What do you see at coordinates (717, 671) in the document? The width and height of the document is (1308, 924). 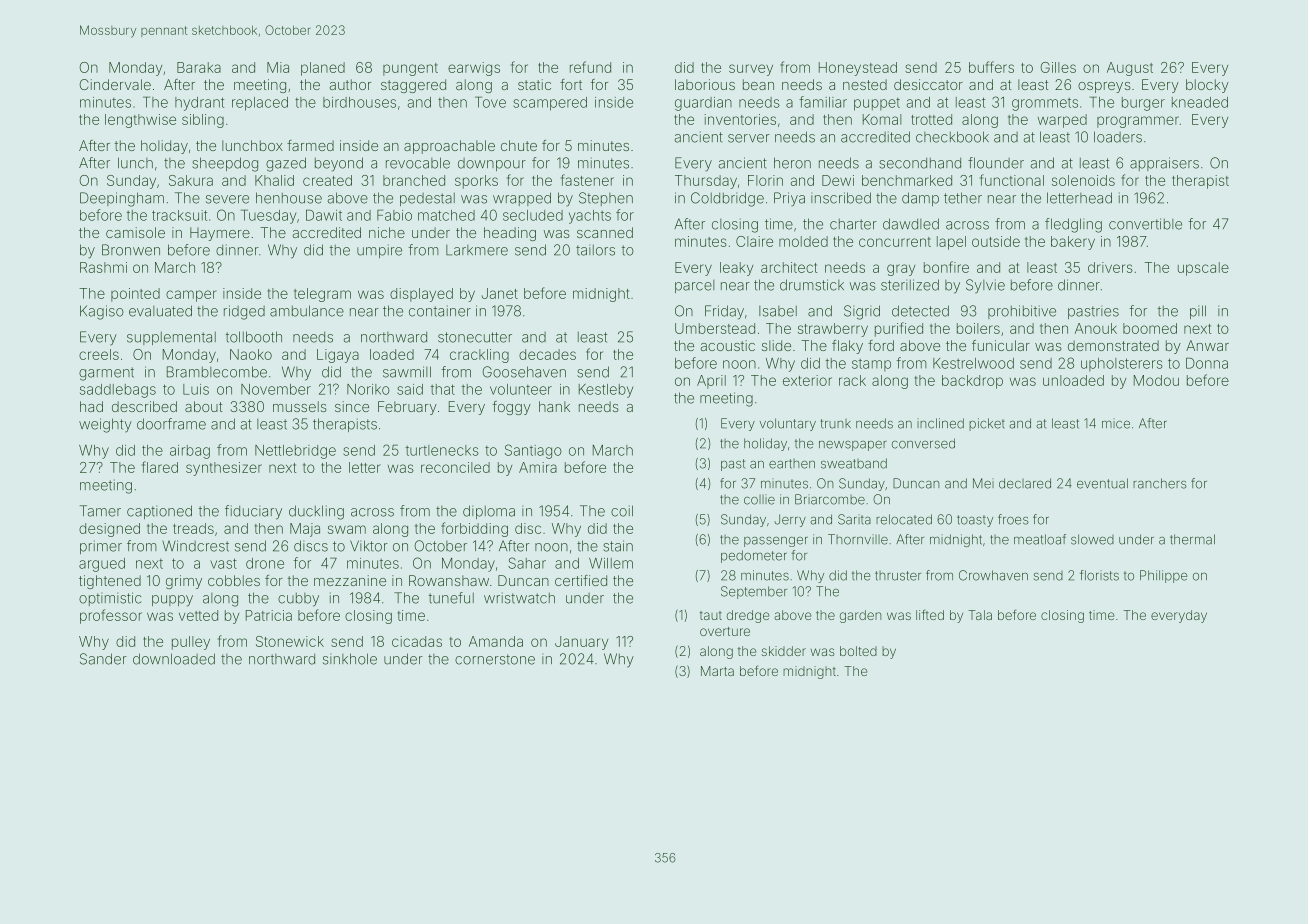 I see `Marta` at bounding box center [717, 671].
